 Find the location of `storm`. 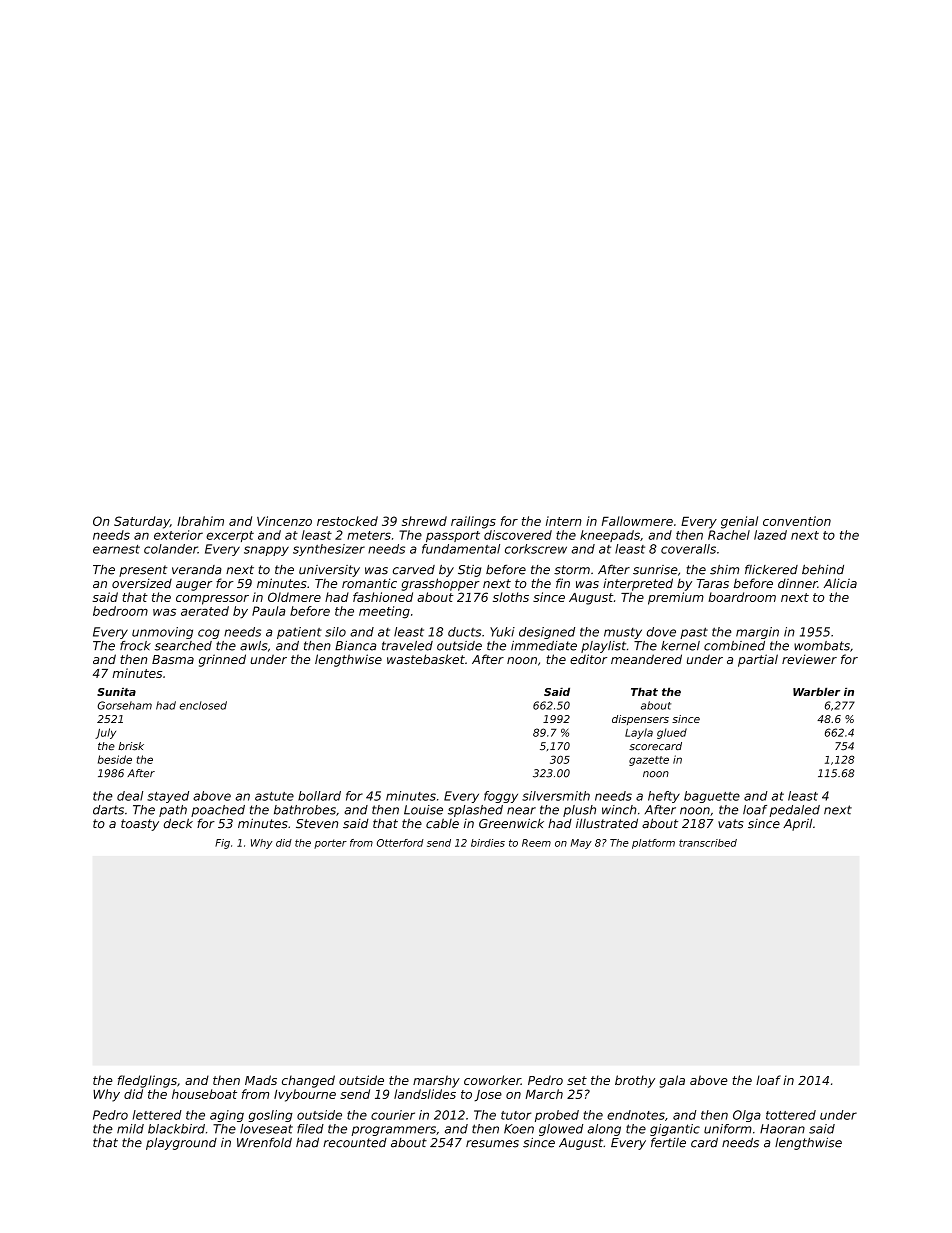

storm is located at coordinates (572, 570).
